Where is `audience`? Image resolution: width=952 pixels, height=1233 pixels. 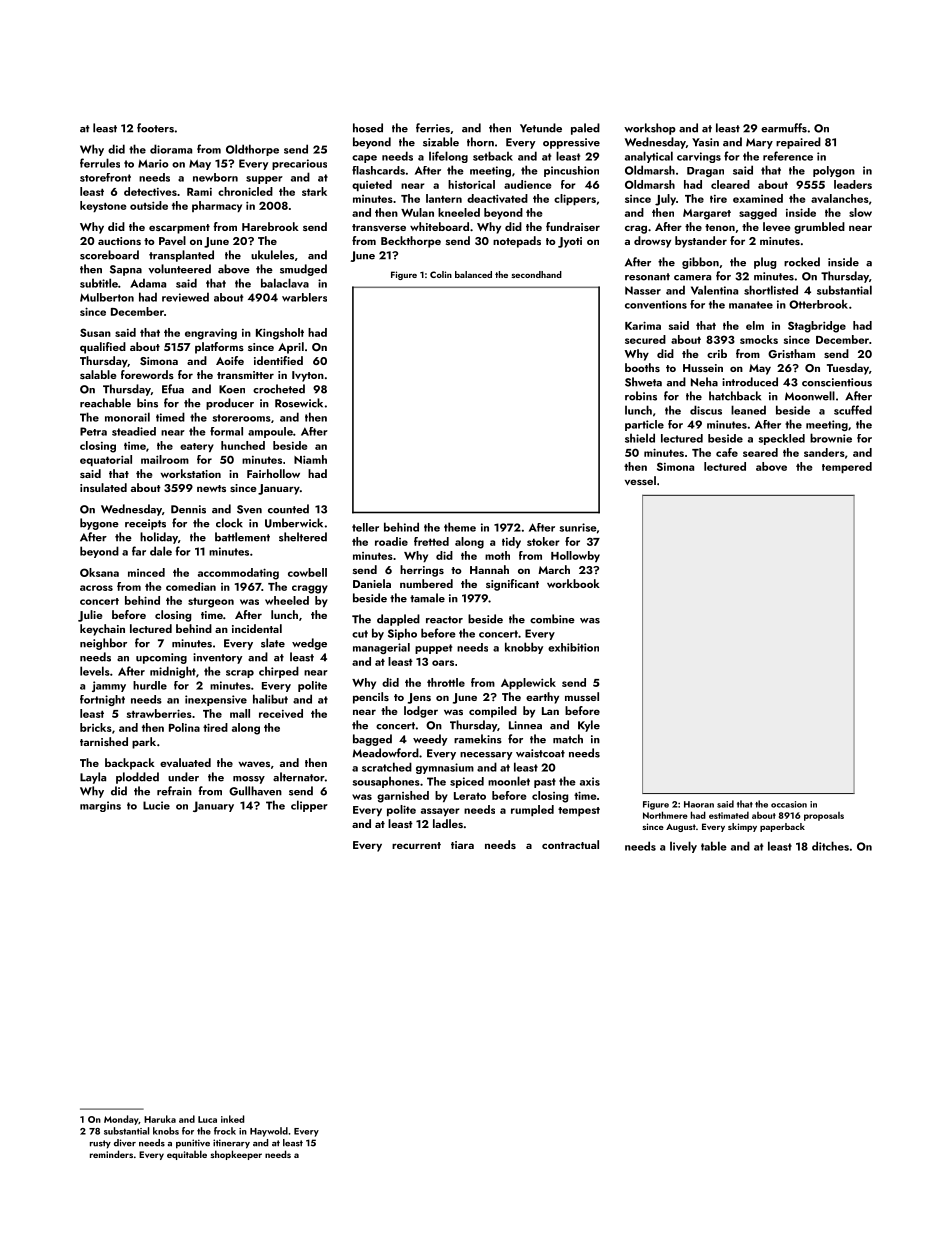
audience is located at coordinates (528, 184).
